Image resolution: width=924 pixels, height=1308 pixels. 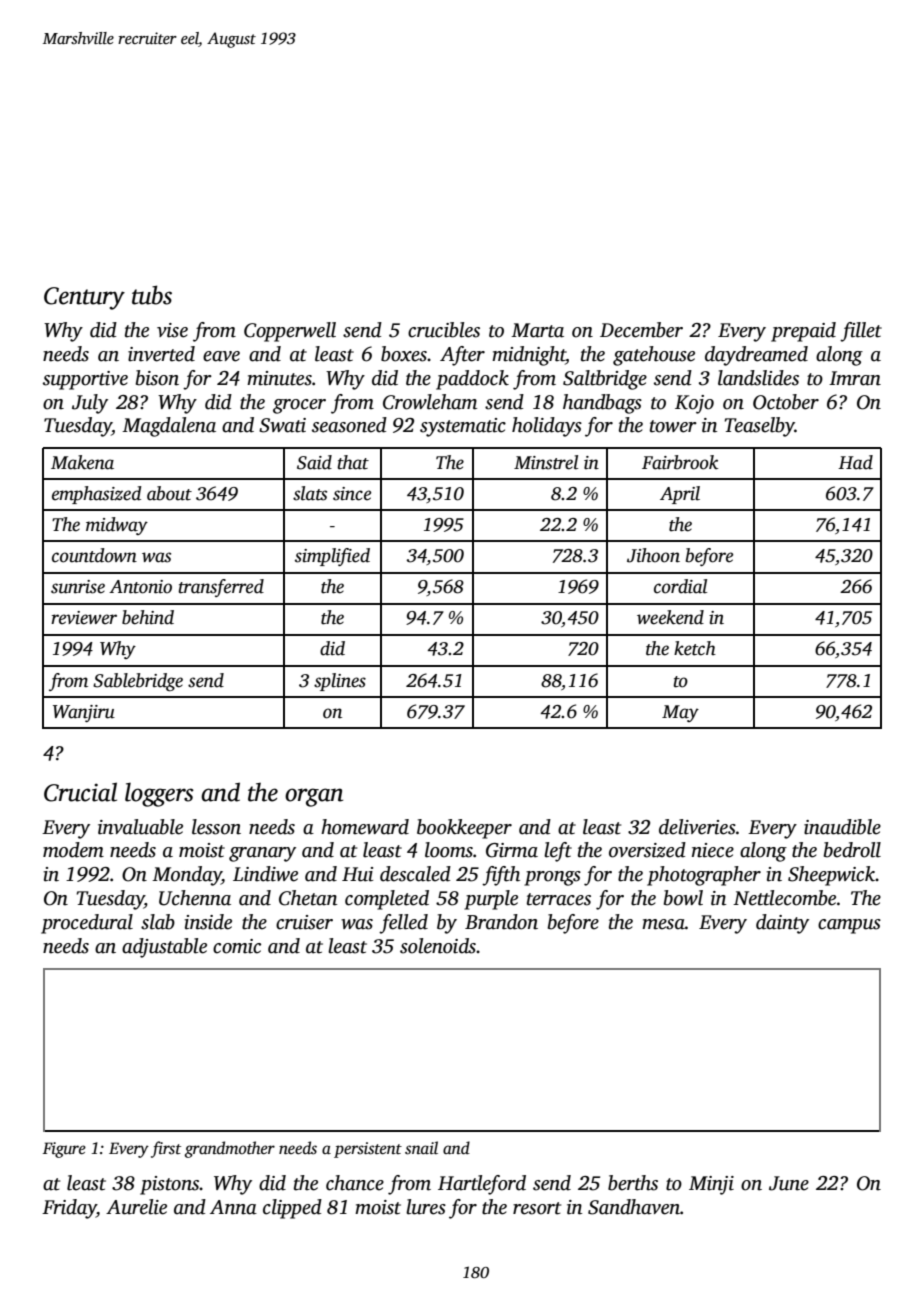 What do you see at coordinates (85, 380) in the screenshot?
I see `supportive` at bounding box center [85, 380].
